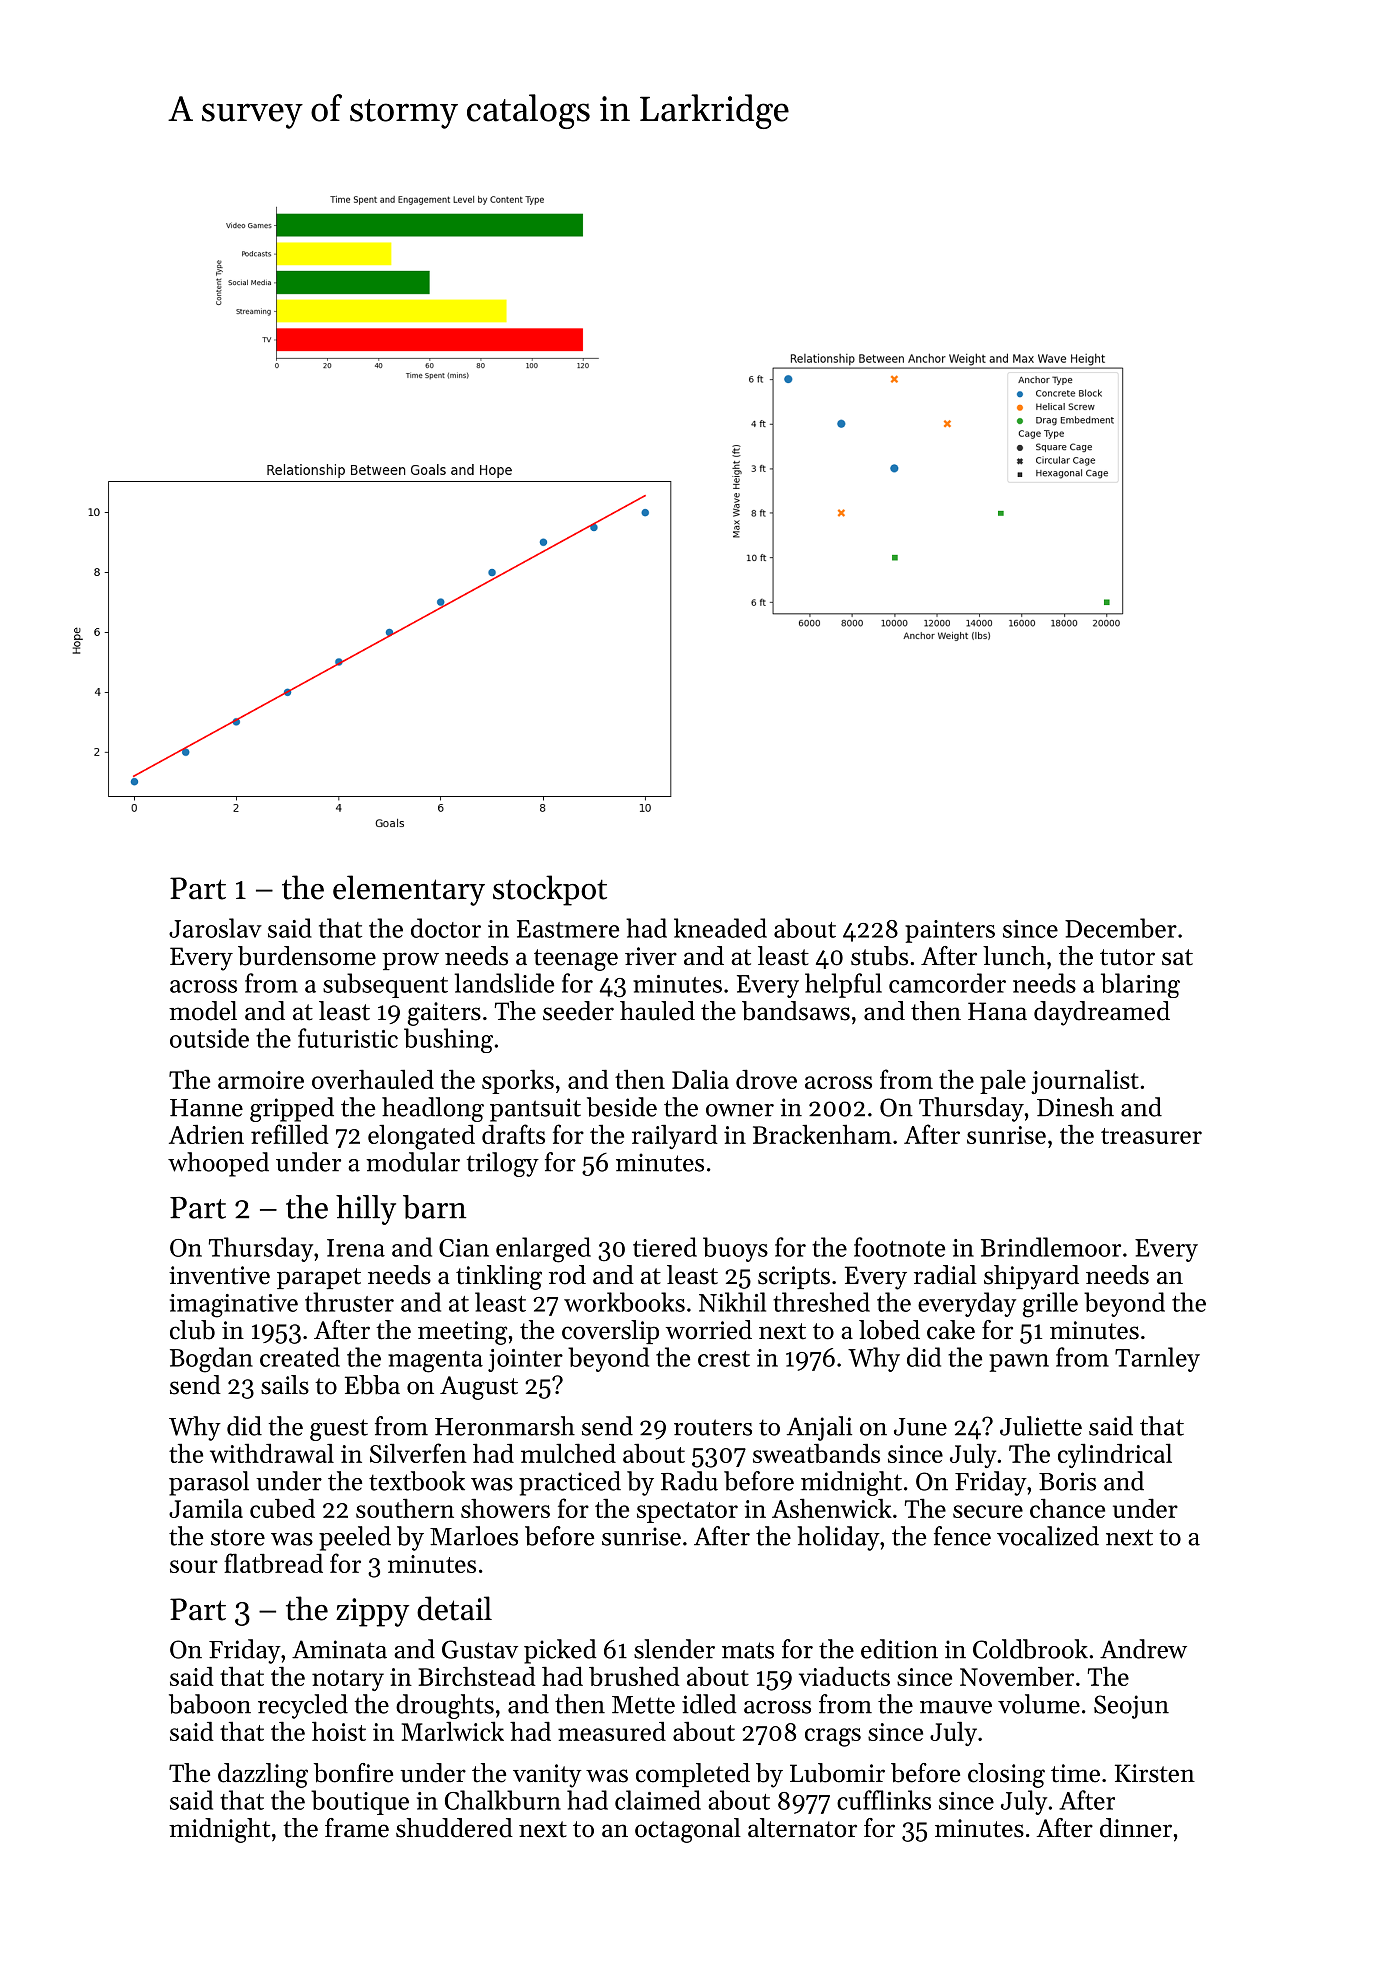  What do you see at coordinates (273, 1563) in the image?
I see `flatbread` at bounding box center [273, 1563].
